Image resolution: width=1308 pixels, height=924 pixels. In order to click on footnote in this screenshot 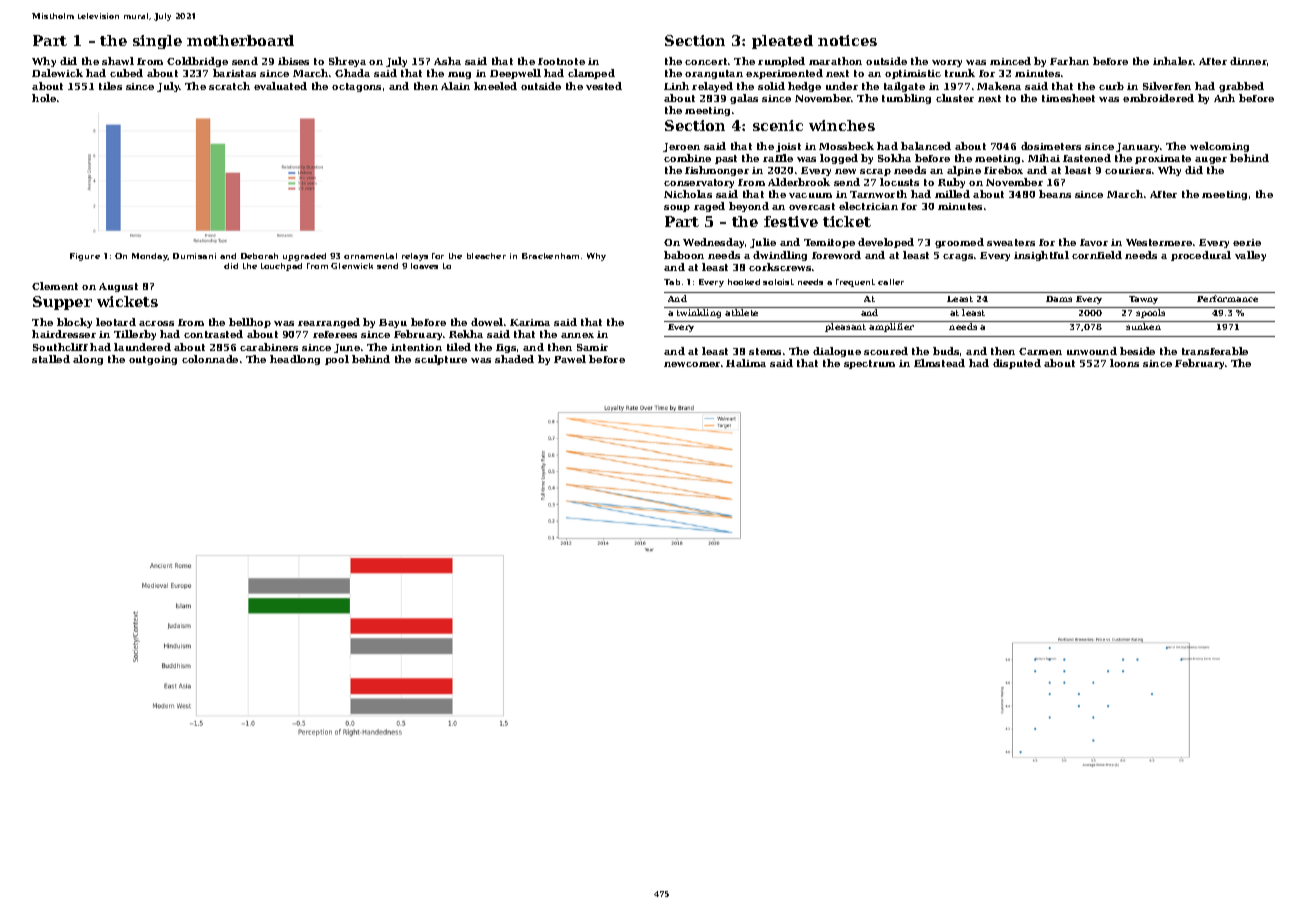, I will do `click(561, 61)`.
